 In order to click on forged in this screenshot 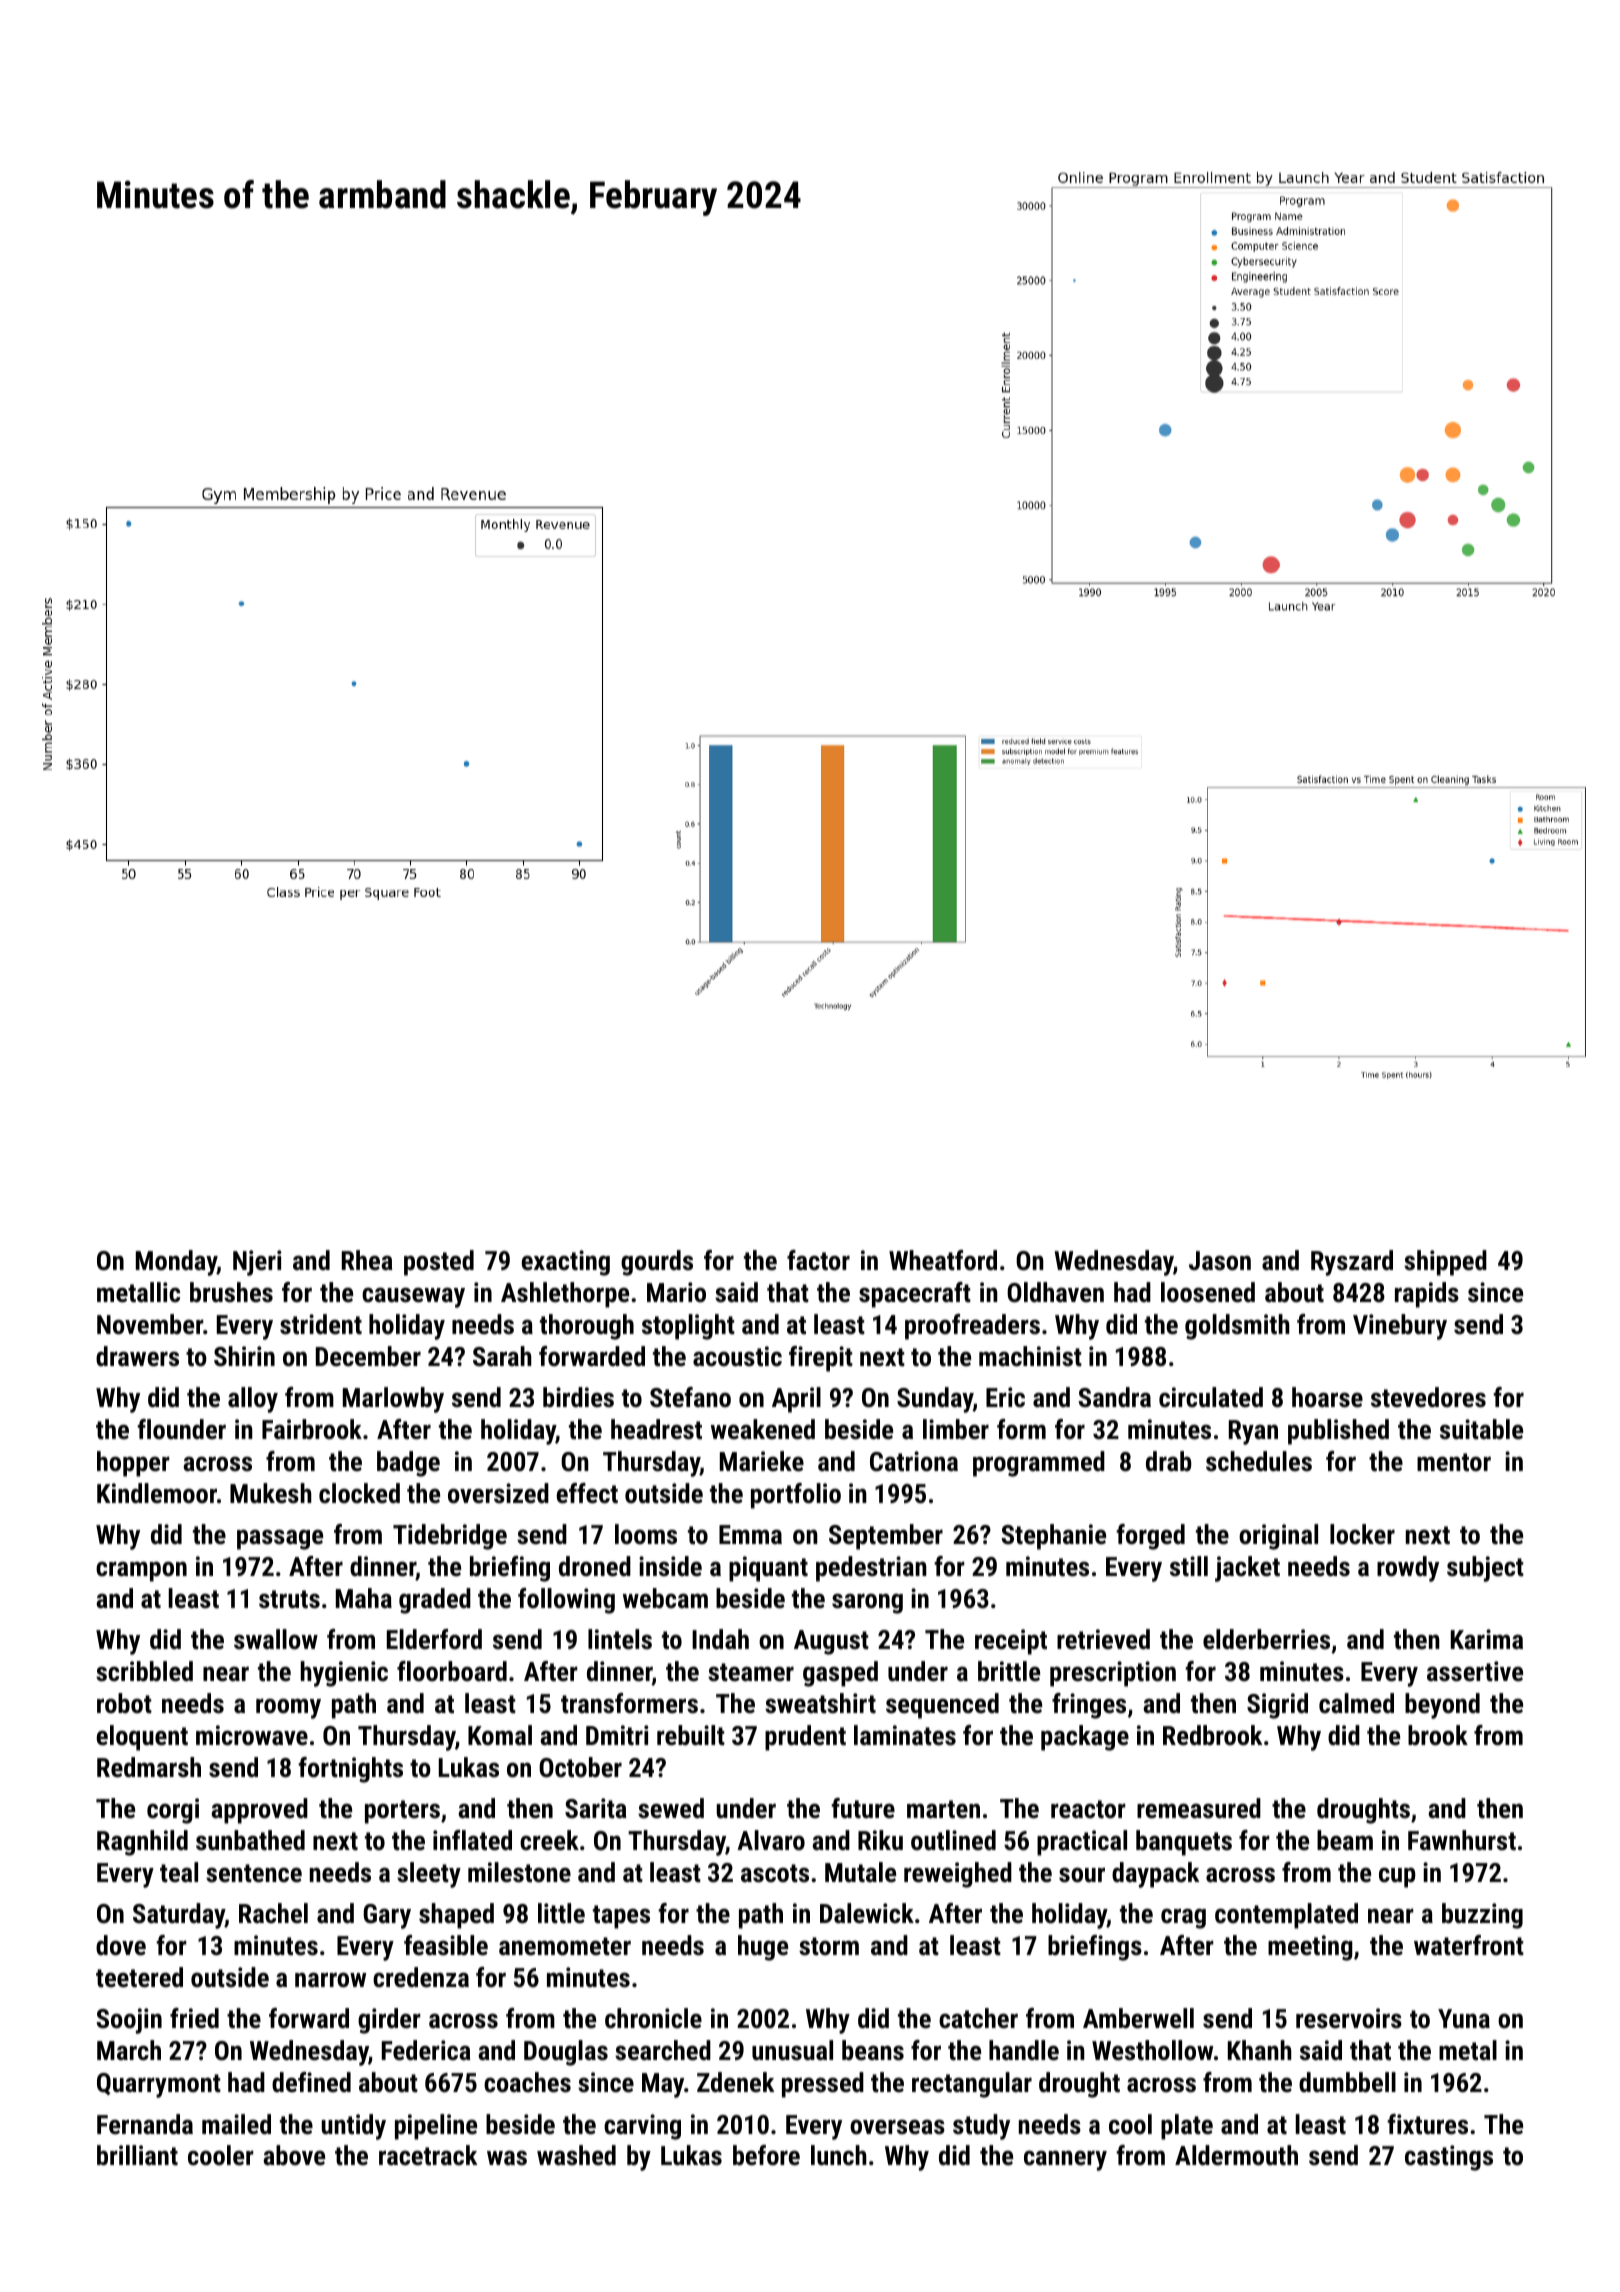, I will do `click(1150, 1537)`.
